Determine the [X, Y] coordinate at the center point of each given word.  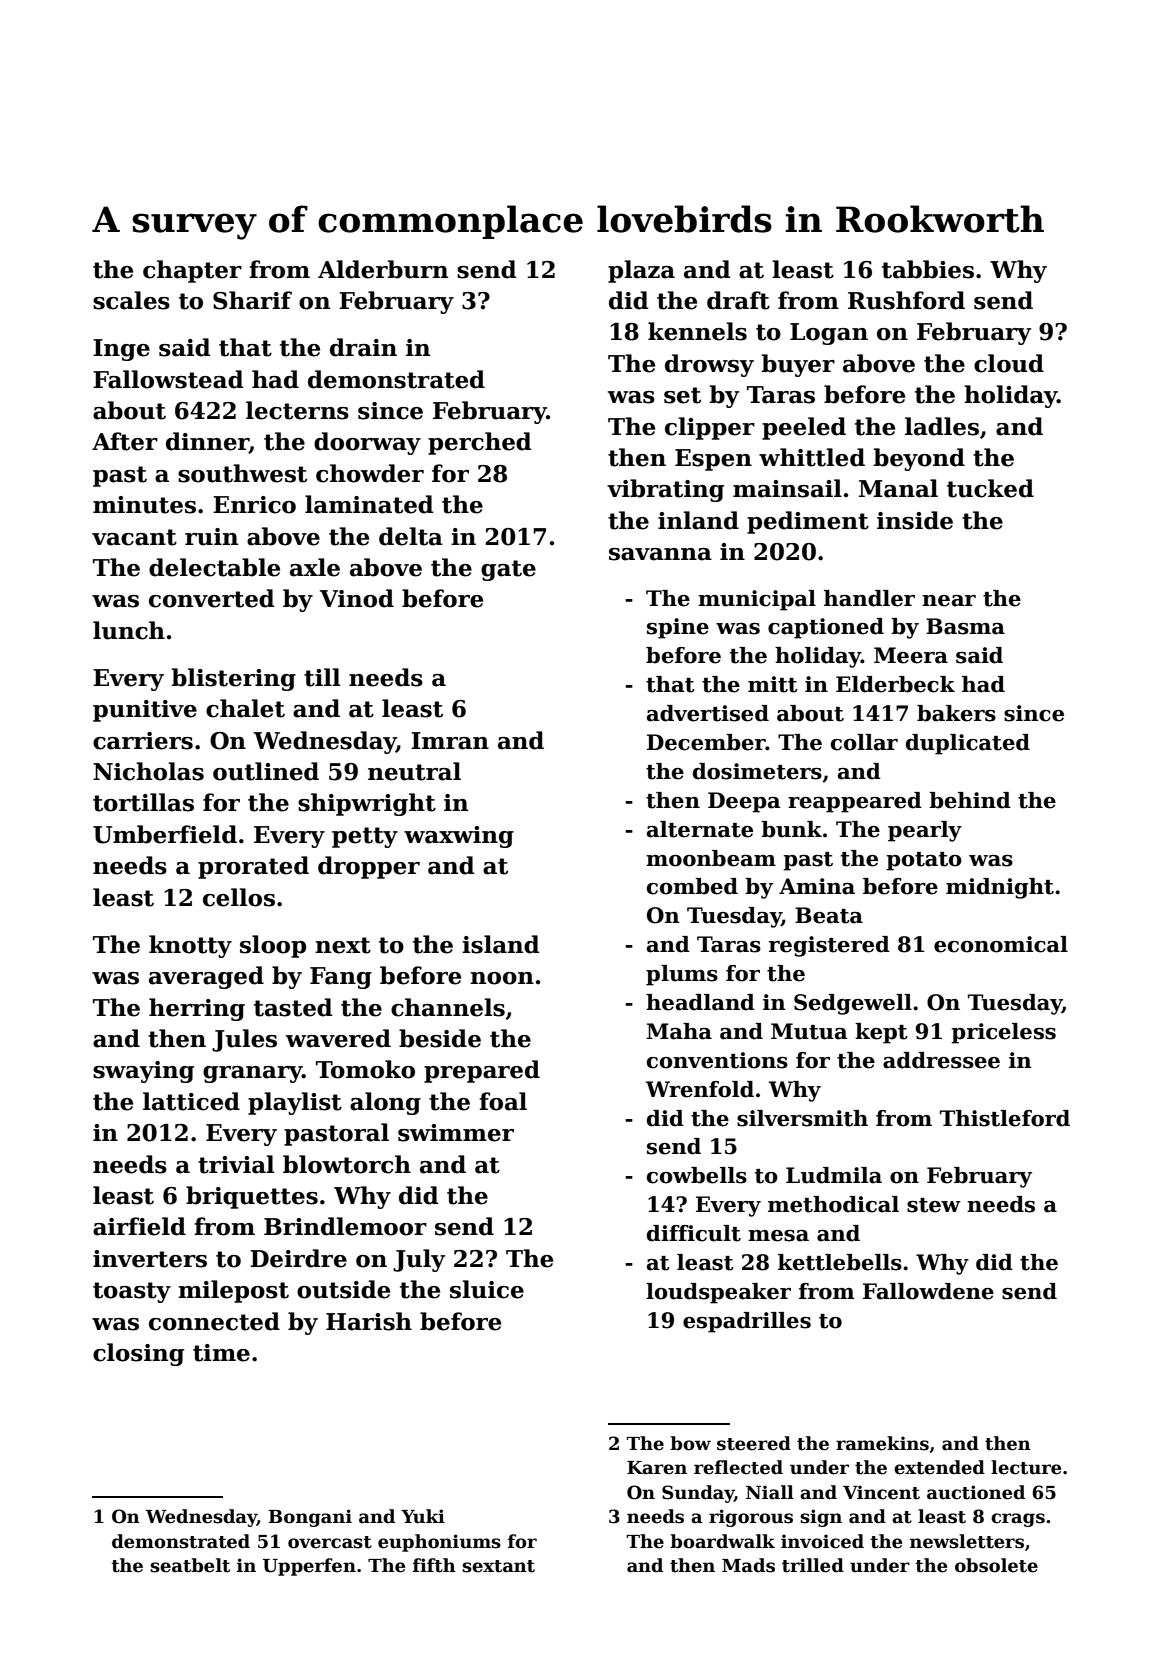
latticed [191, 1101]
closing [138, 1354]
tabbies [928, 269]
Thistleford [1005, 1118]
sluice [487, 1289]
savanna [660, 554]
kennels [697, 331]
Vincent [881, 1492]
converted [211, 598]
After [125, 441]
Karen [657, 1468]
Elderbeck [895, 684]
